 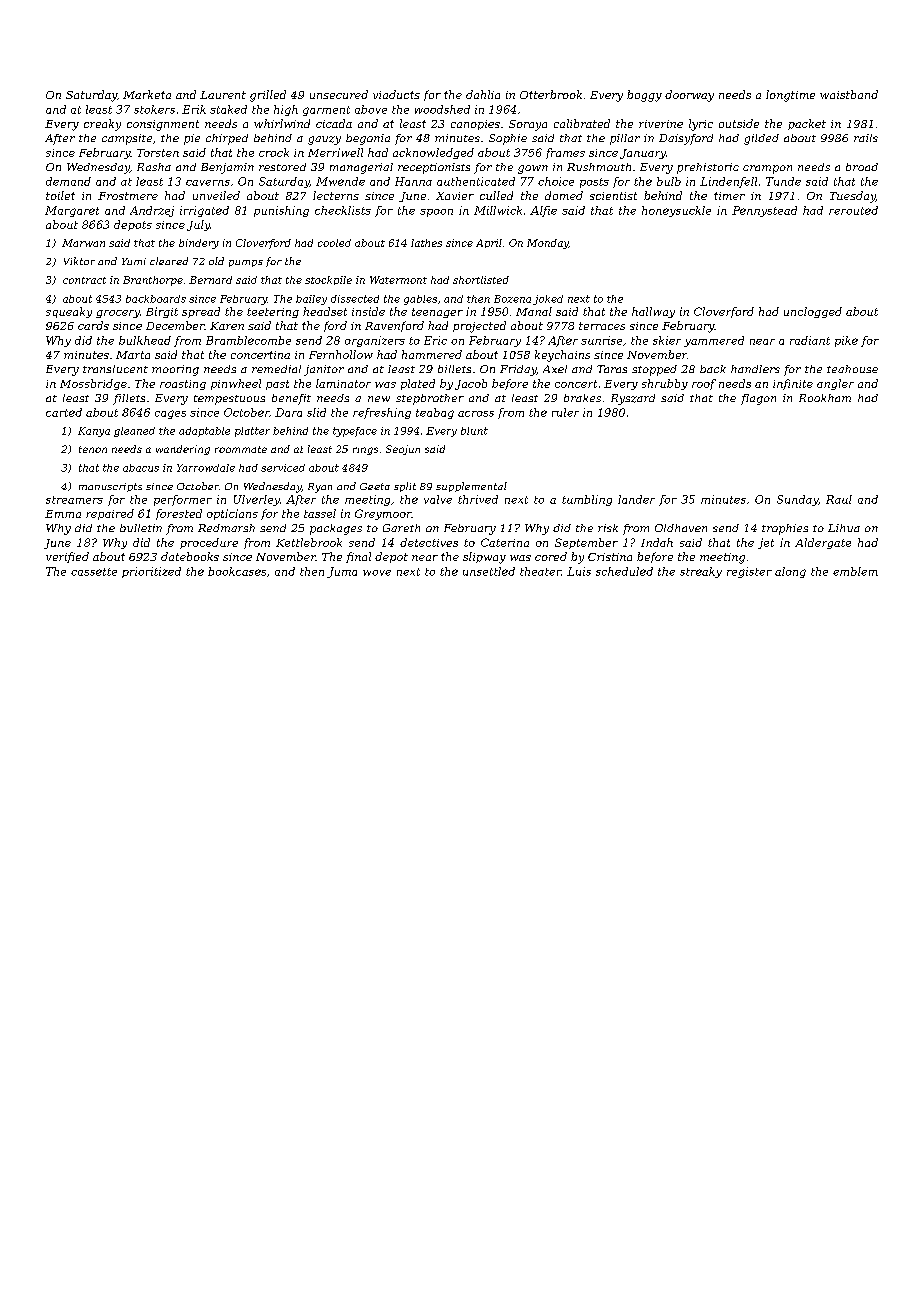 What do you see at coordinates (813, 312) in the screenshot?
I see `unclogged` at bounding box center [813, 312].
